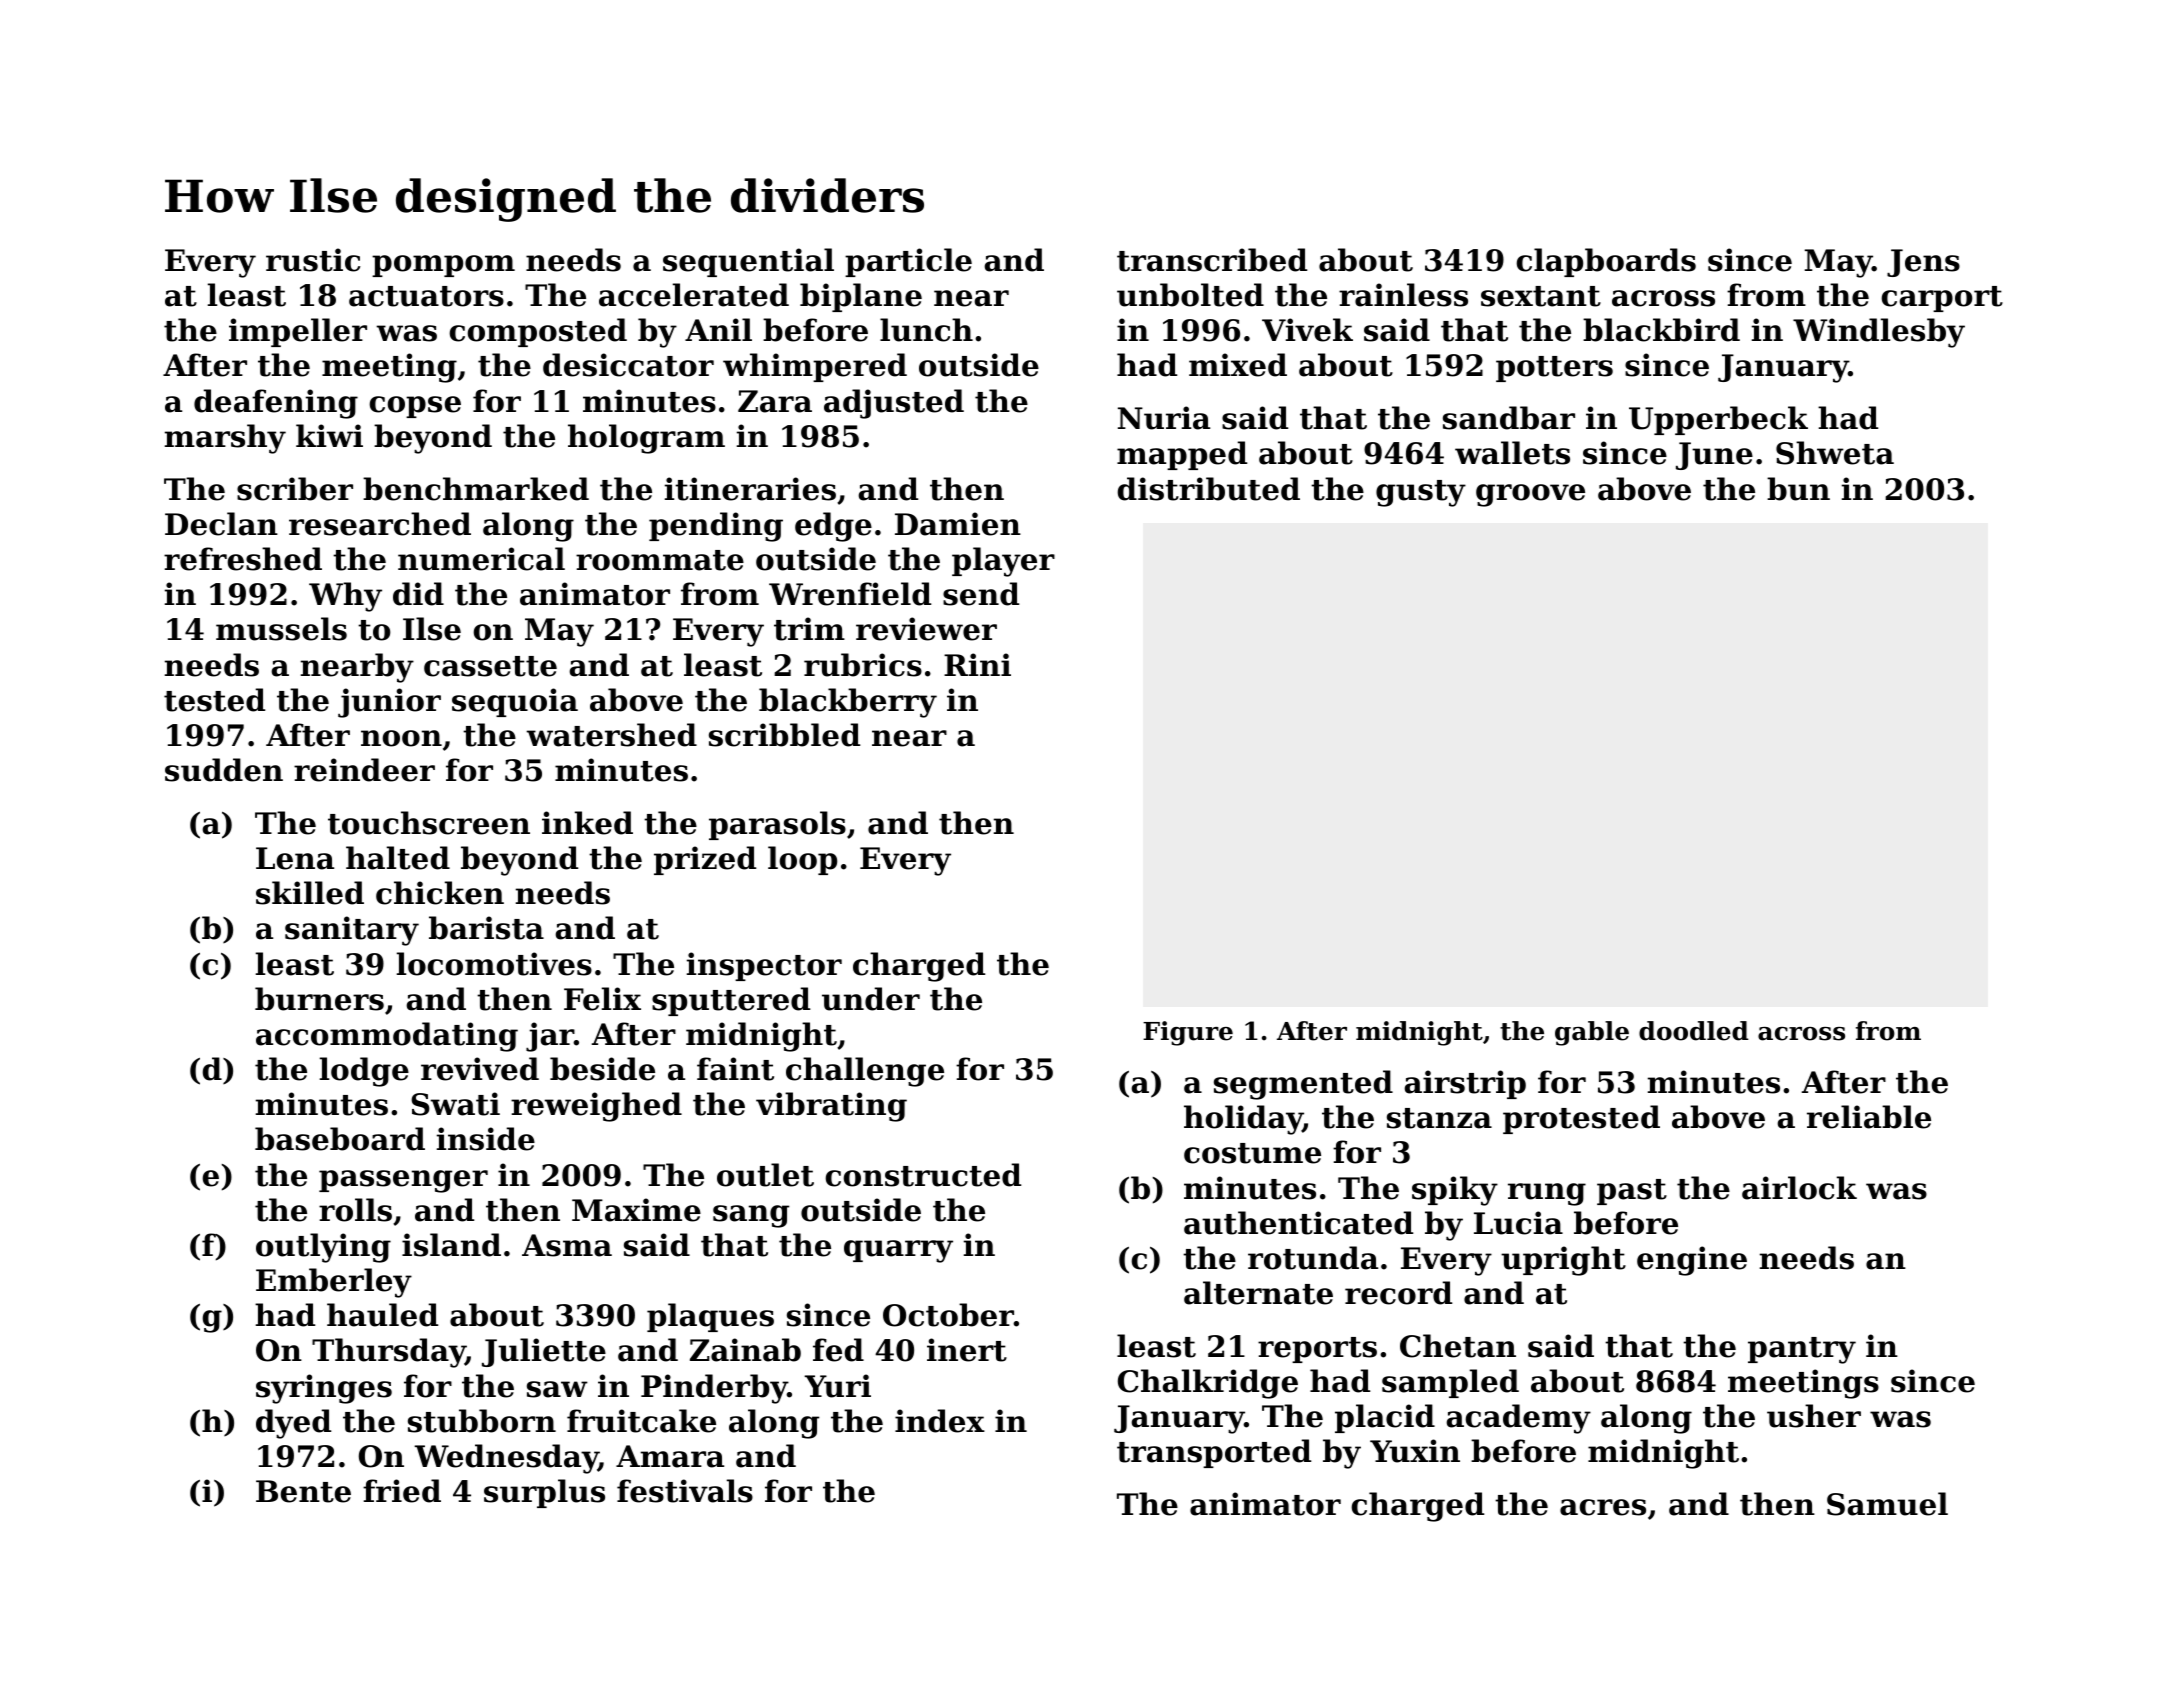  Describe the element at coordinates (670, 1456) in the screenshot. I see `Amara` at that location.
